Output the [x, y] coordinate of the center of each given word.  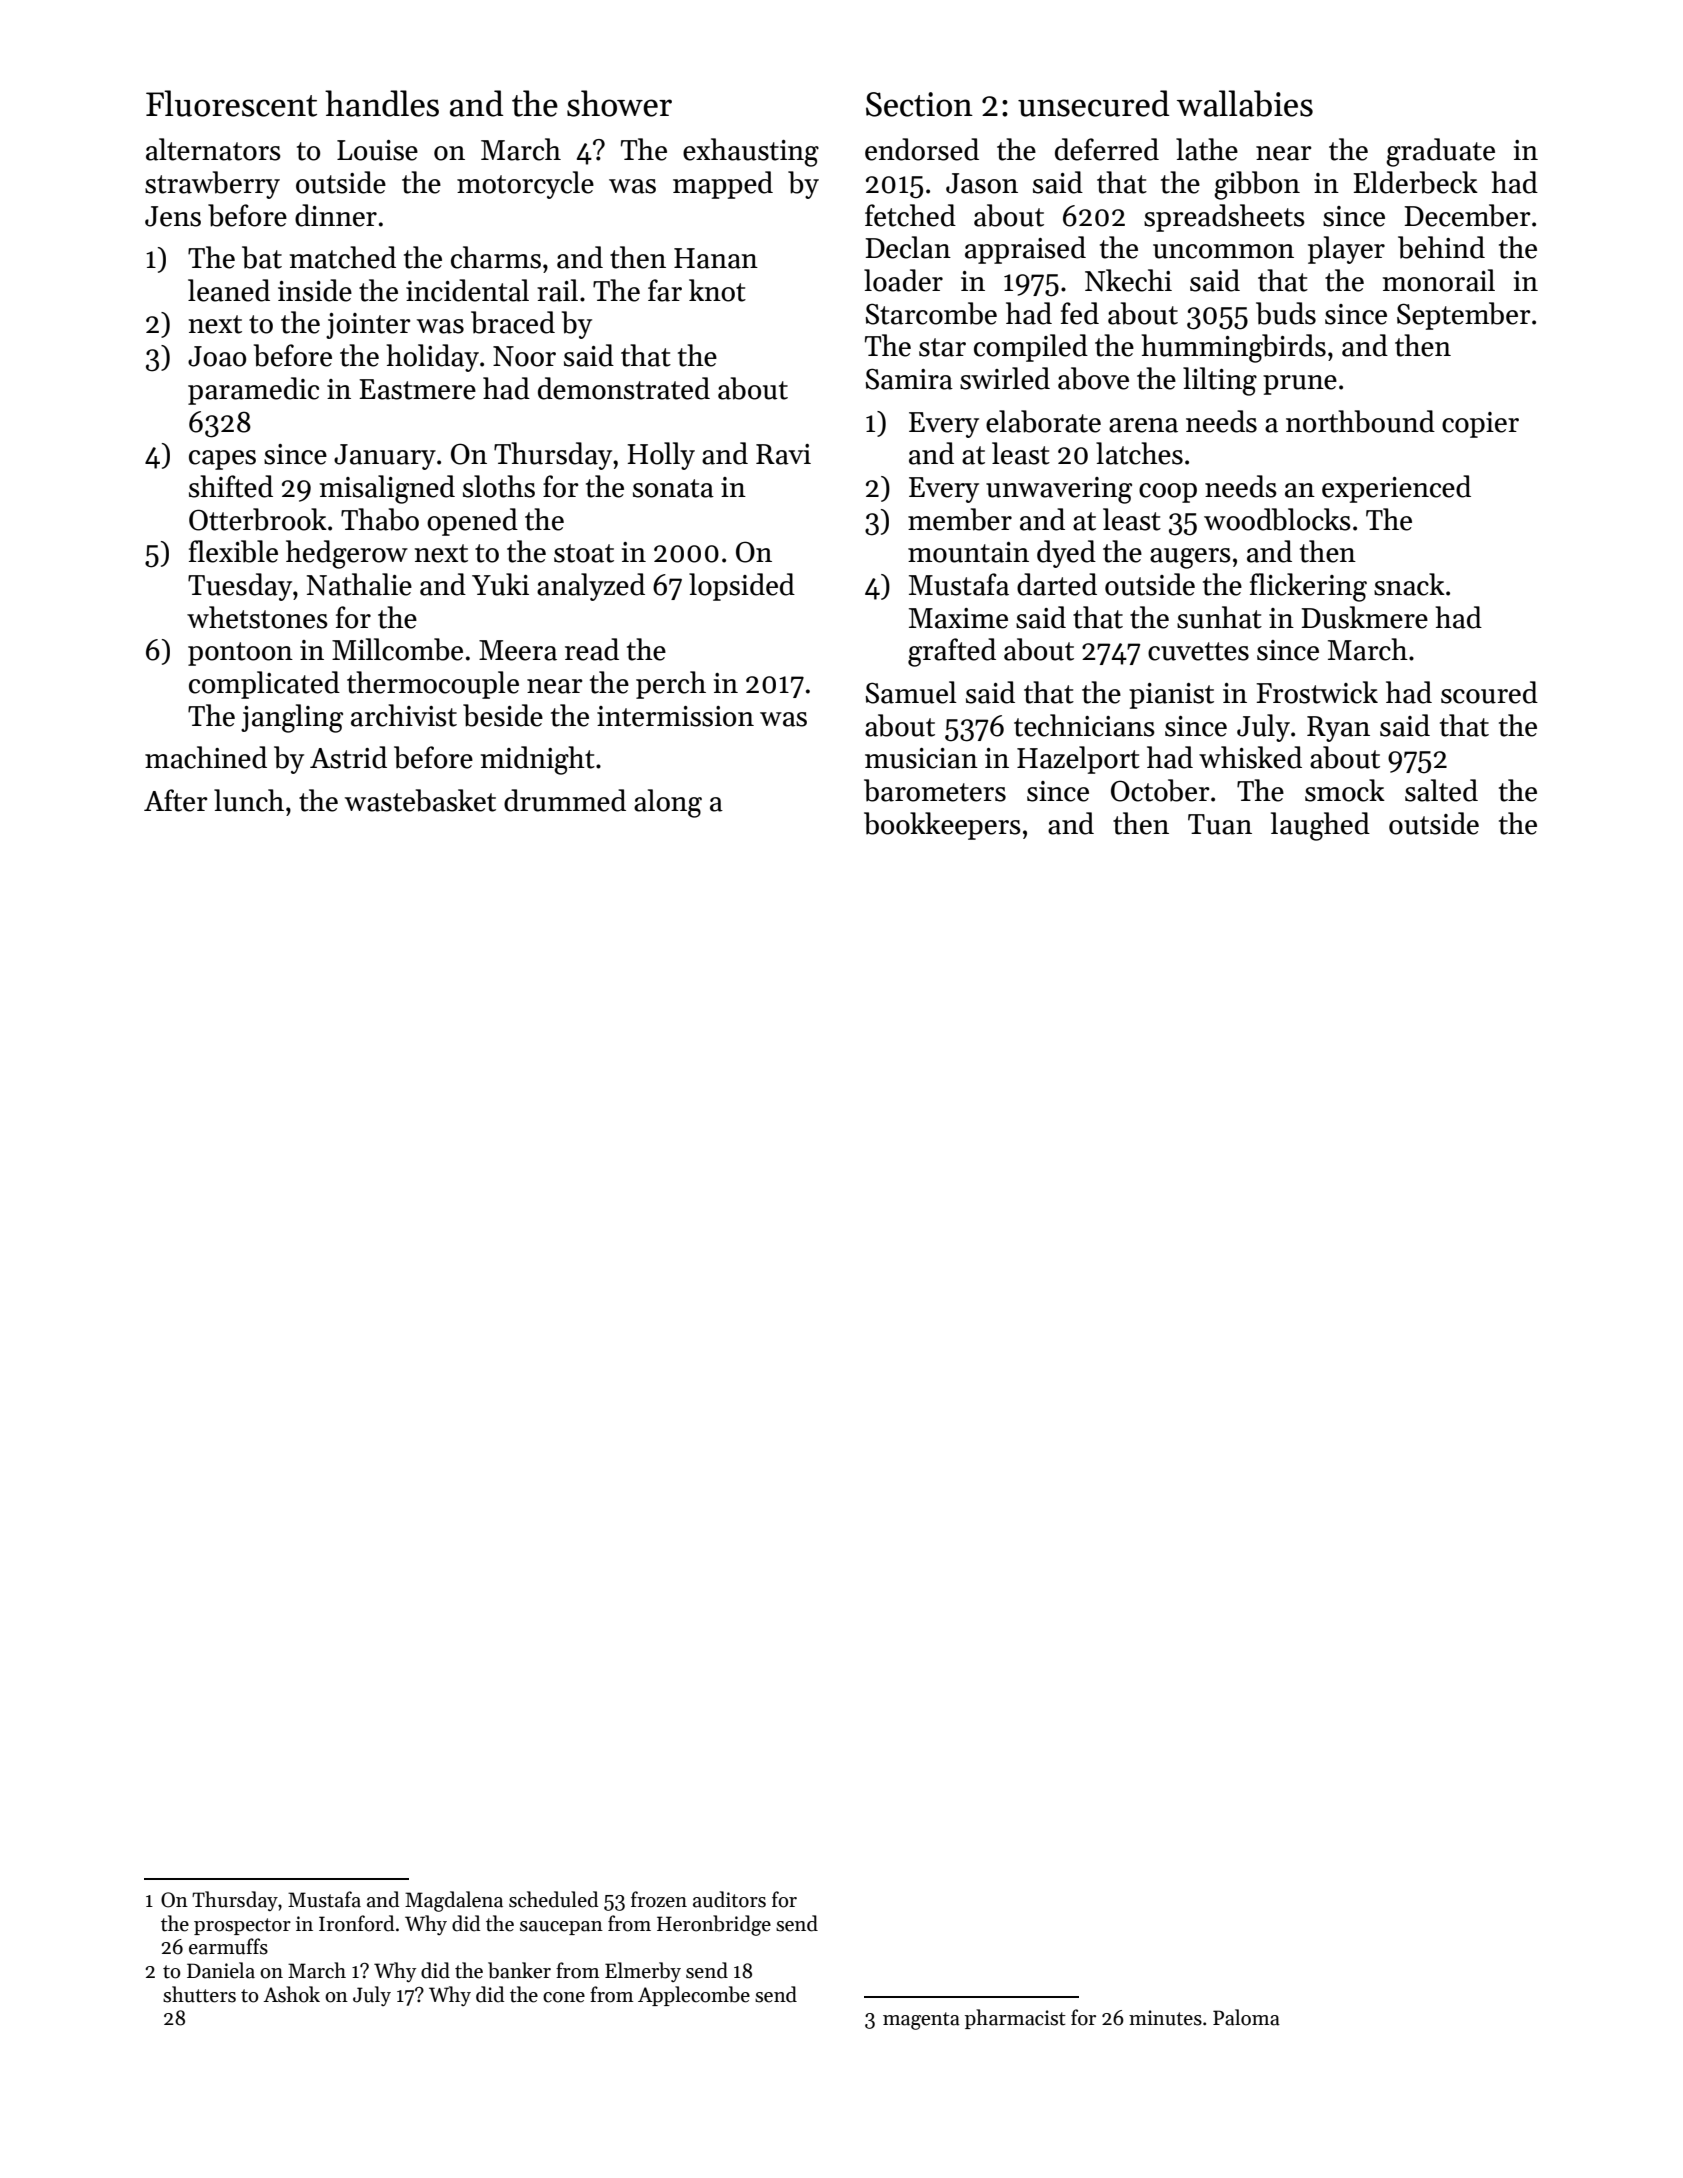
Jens [173, 216]
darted [1057, 584]
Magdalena [454, 1901]
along [668, 803]
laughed [1320, 826]
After [176, 800]
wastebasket [420, 800]
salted [1441, 790]
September [1464, 316]
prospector [242, 1926]
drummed [565, 800]
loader [903, 280]
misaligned [387, 489]
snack [1409, 584]
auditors [729, 1899]
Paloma [1246, 2017]
